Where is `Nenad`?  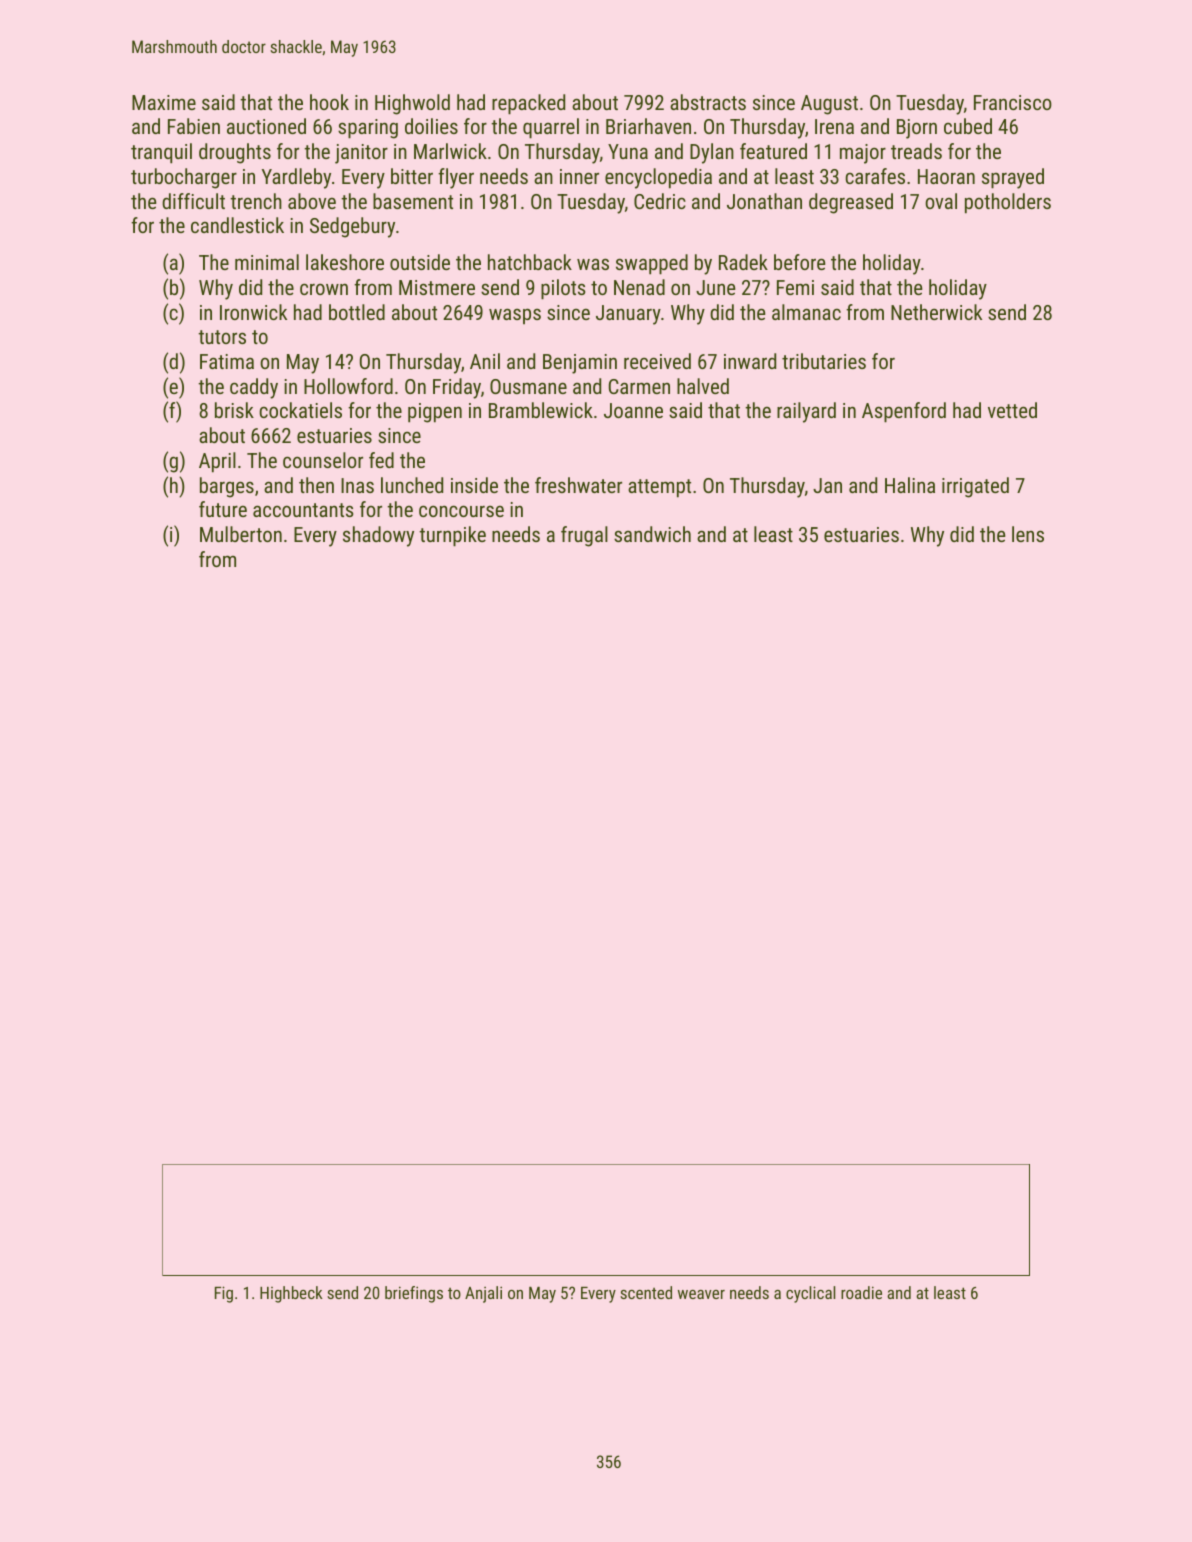 Nenad is located at coordinates (639, 287).
